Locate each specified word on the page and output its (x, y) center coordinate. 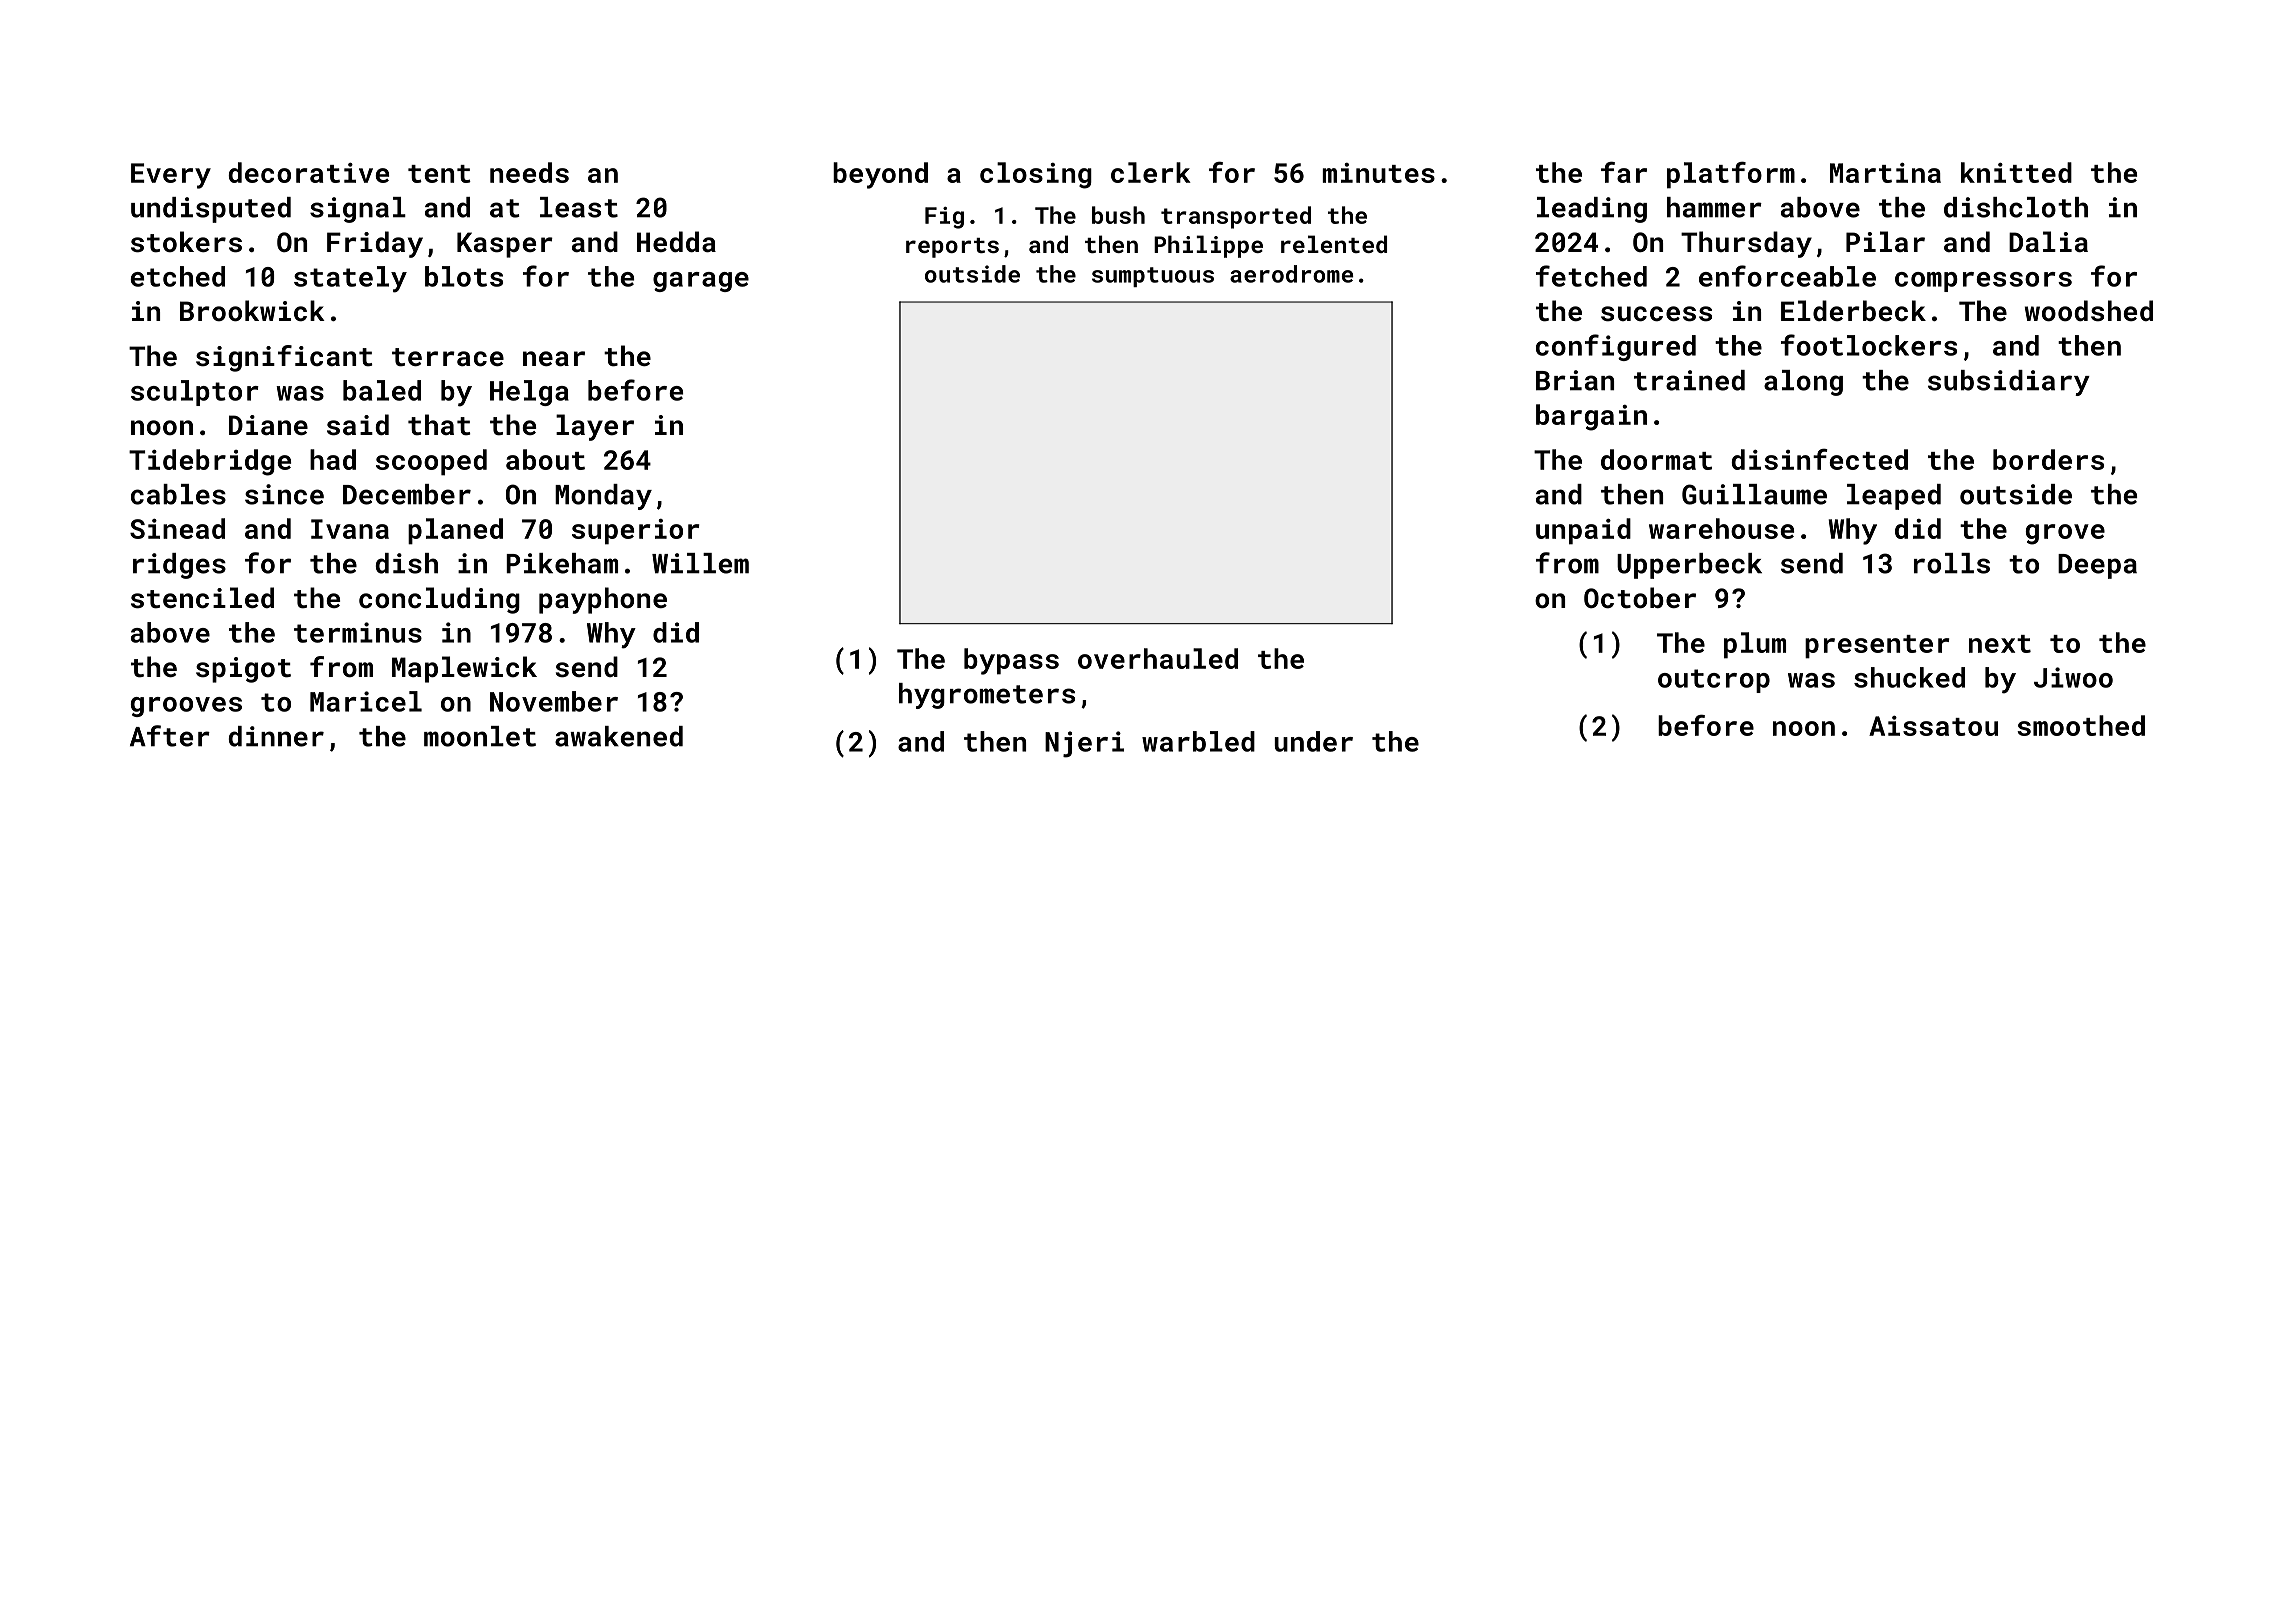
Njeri (1084, 744)
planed (455, 531)
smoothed (2081, 725)
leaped (1894, 497)
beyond (880, 175)
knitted (2016, 172)
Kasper (505, 245)
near (554, 358)
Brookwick (252, 311)
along (1803, 383)
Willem (700, 563)
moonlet (480, 736)
